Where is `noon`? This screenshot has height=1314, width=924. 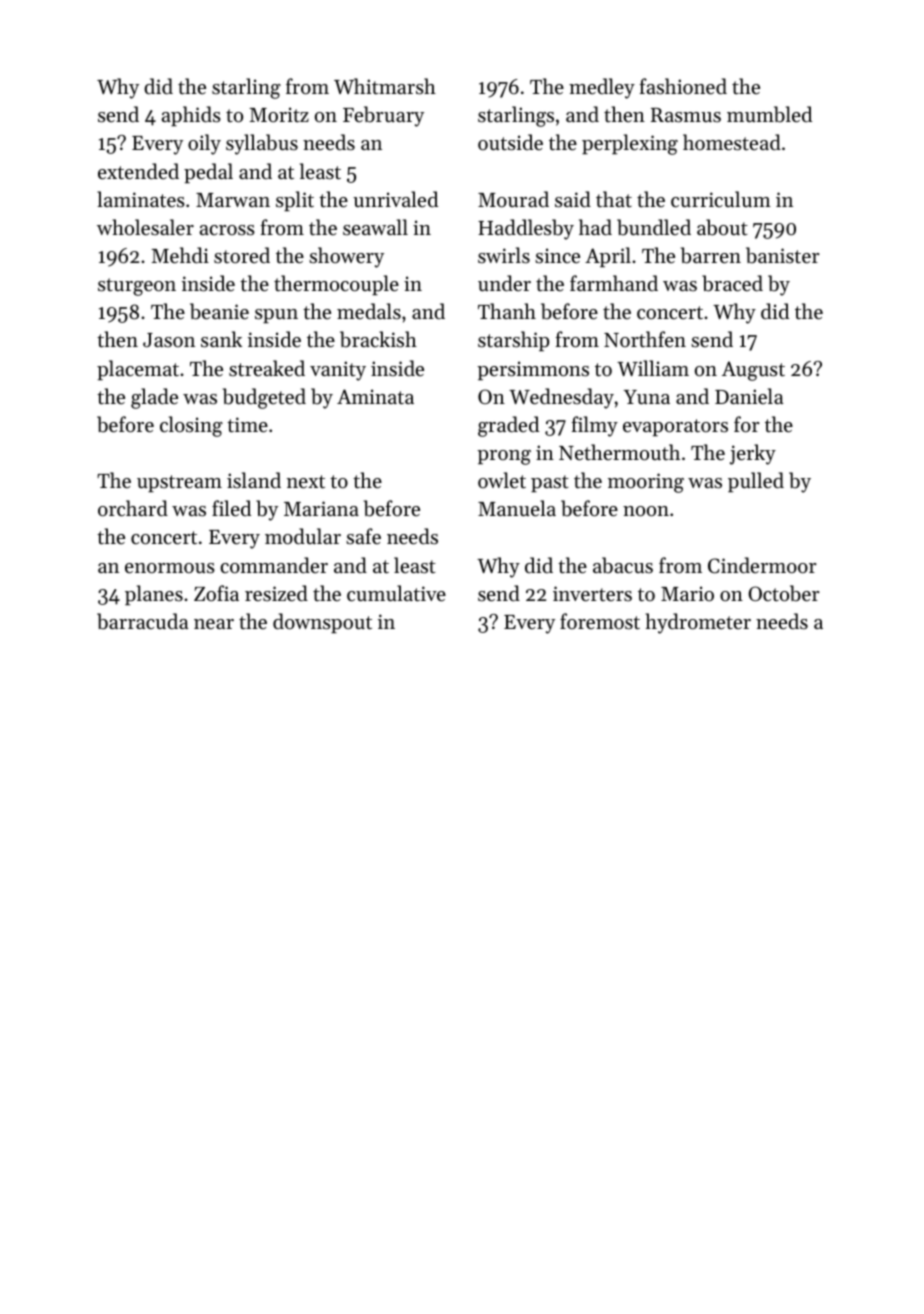
noon is located at coordinates (646, 511).
